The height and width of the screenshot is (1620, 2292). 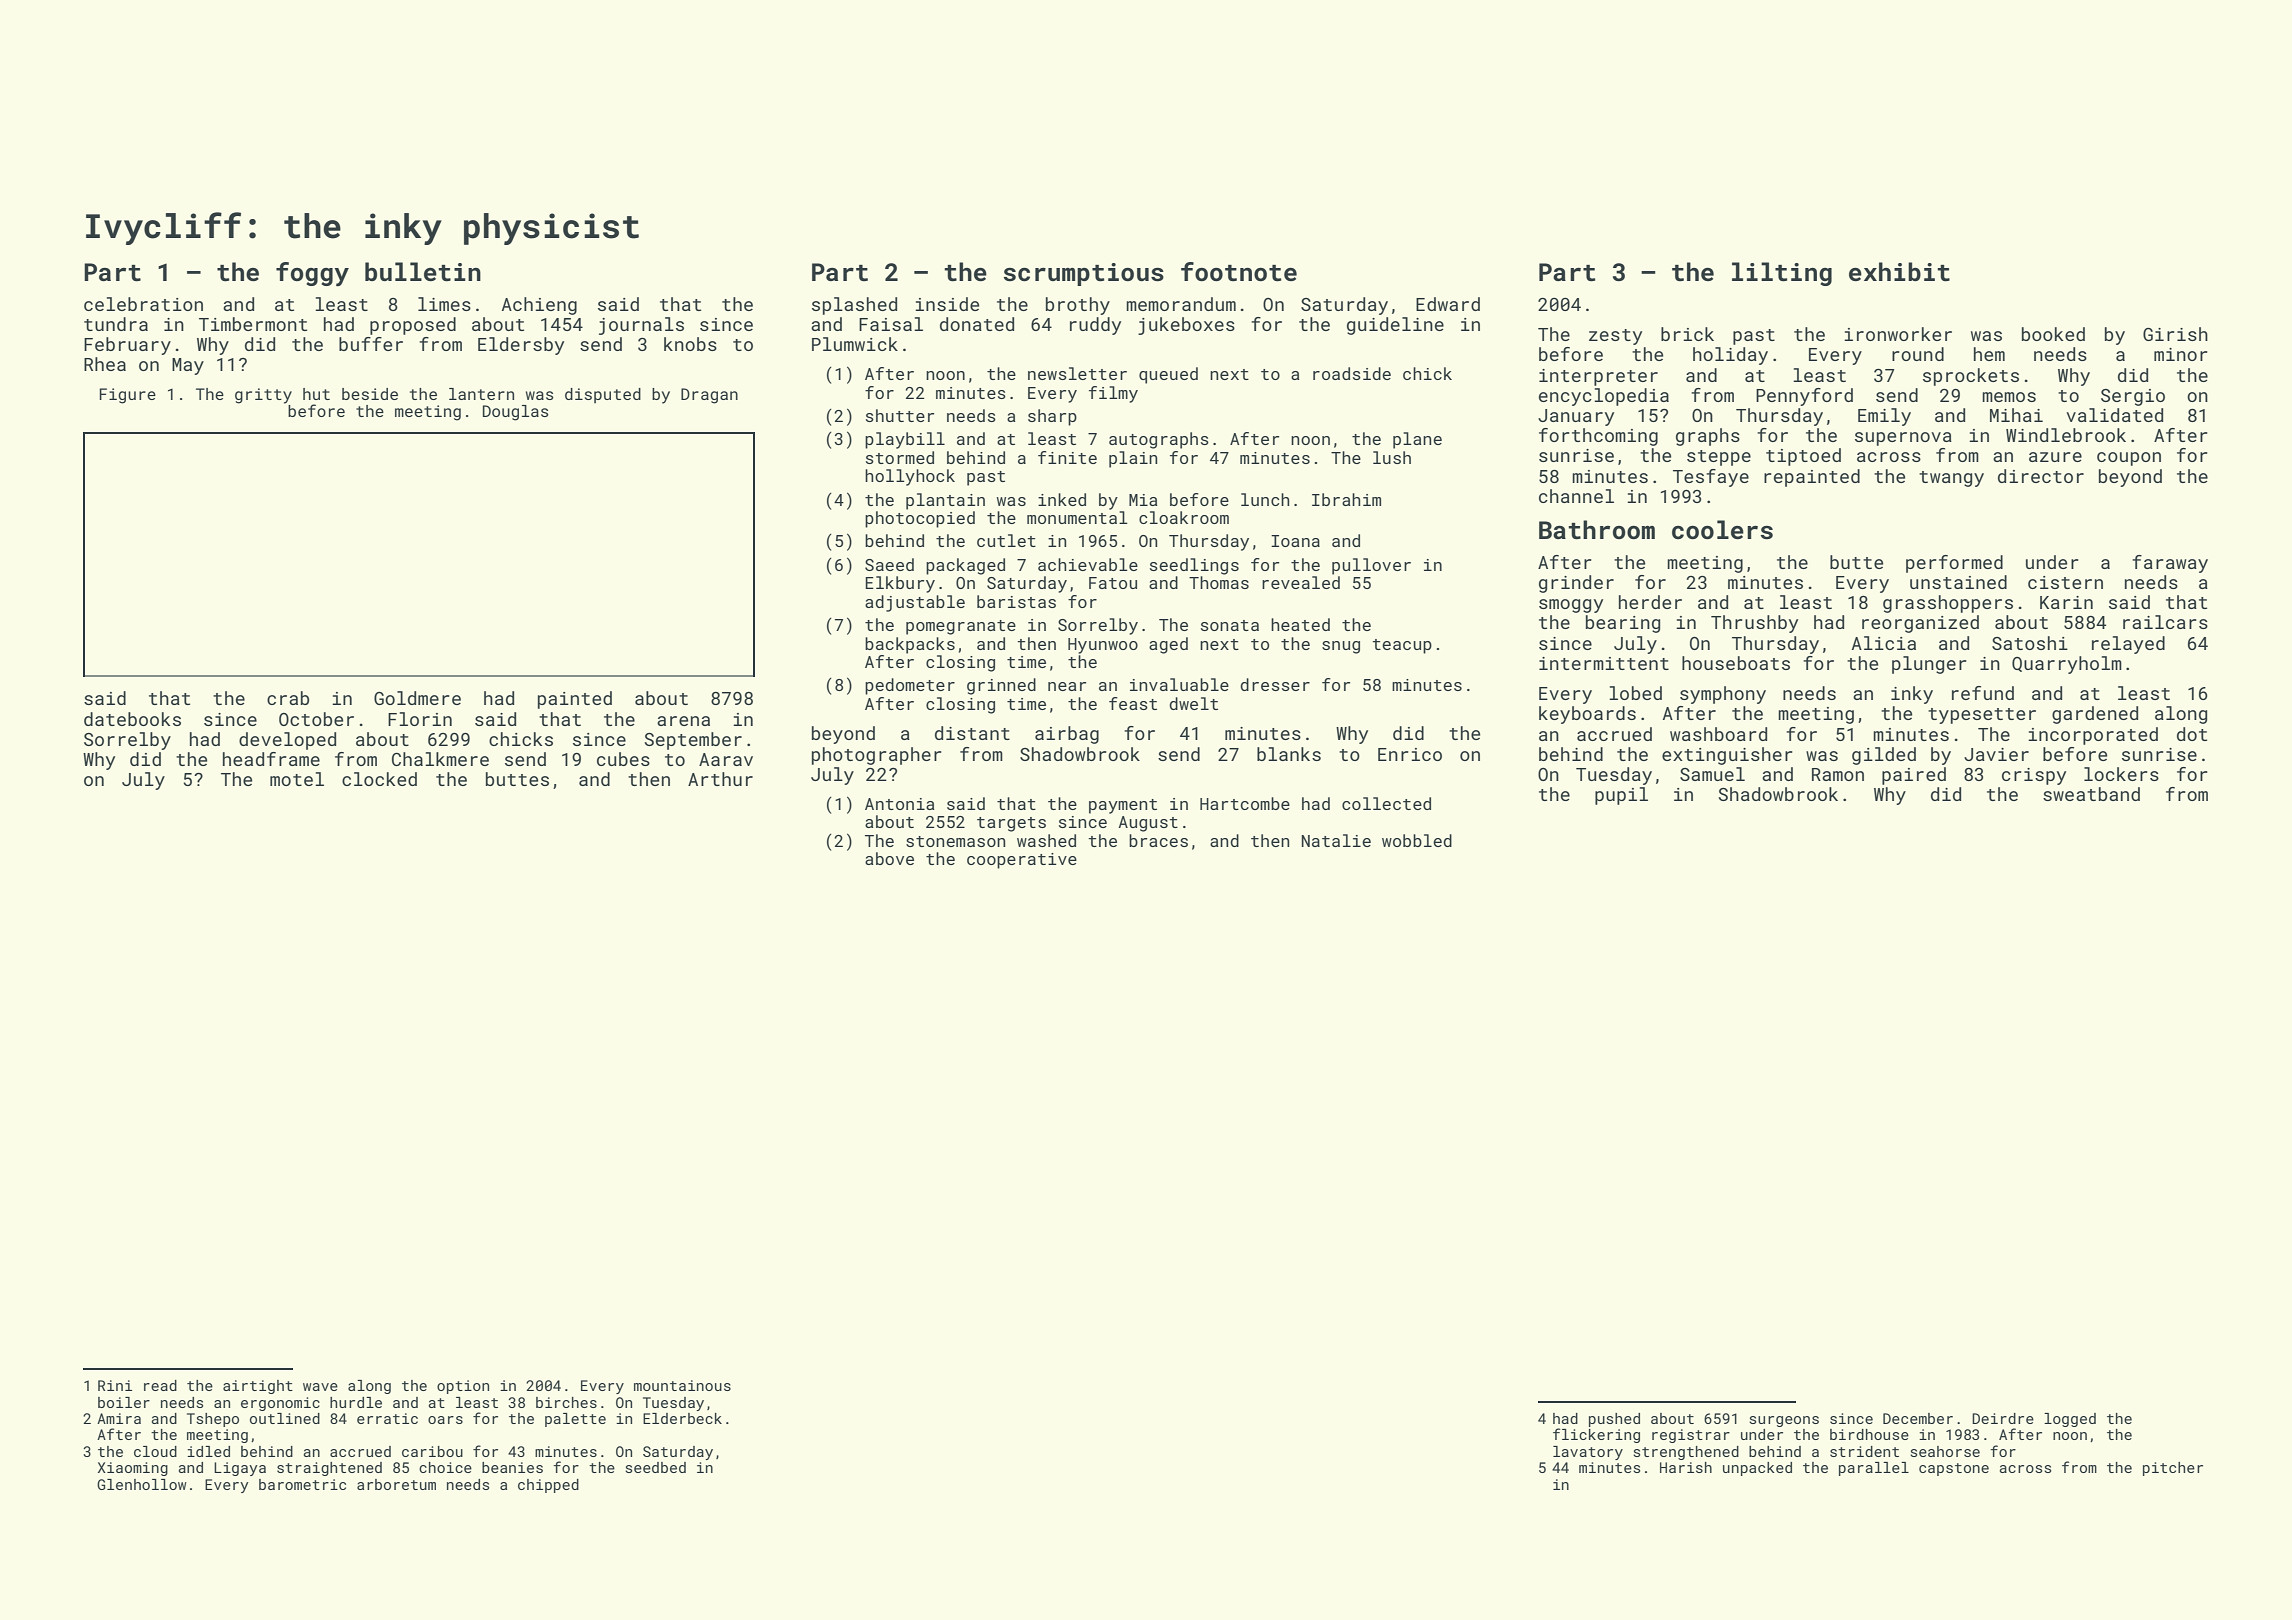 What do you see at coordinates (463, 1387) in the screenshot?
I see `option` at bounding box center [463, 1387].
